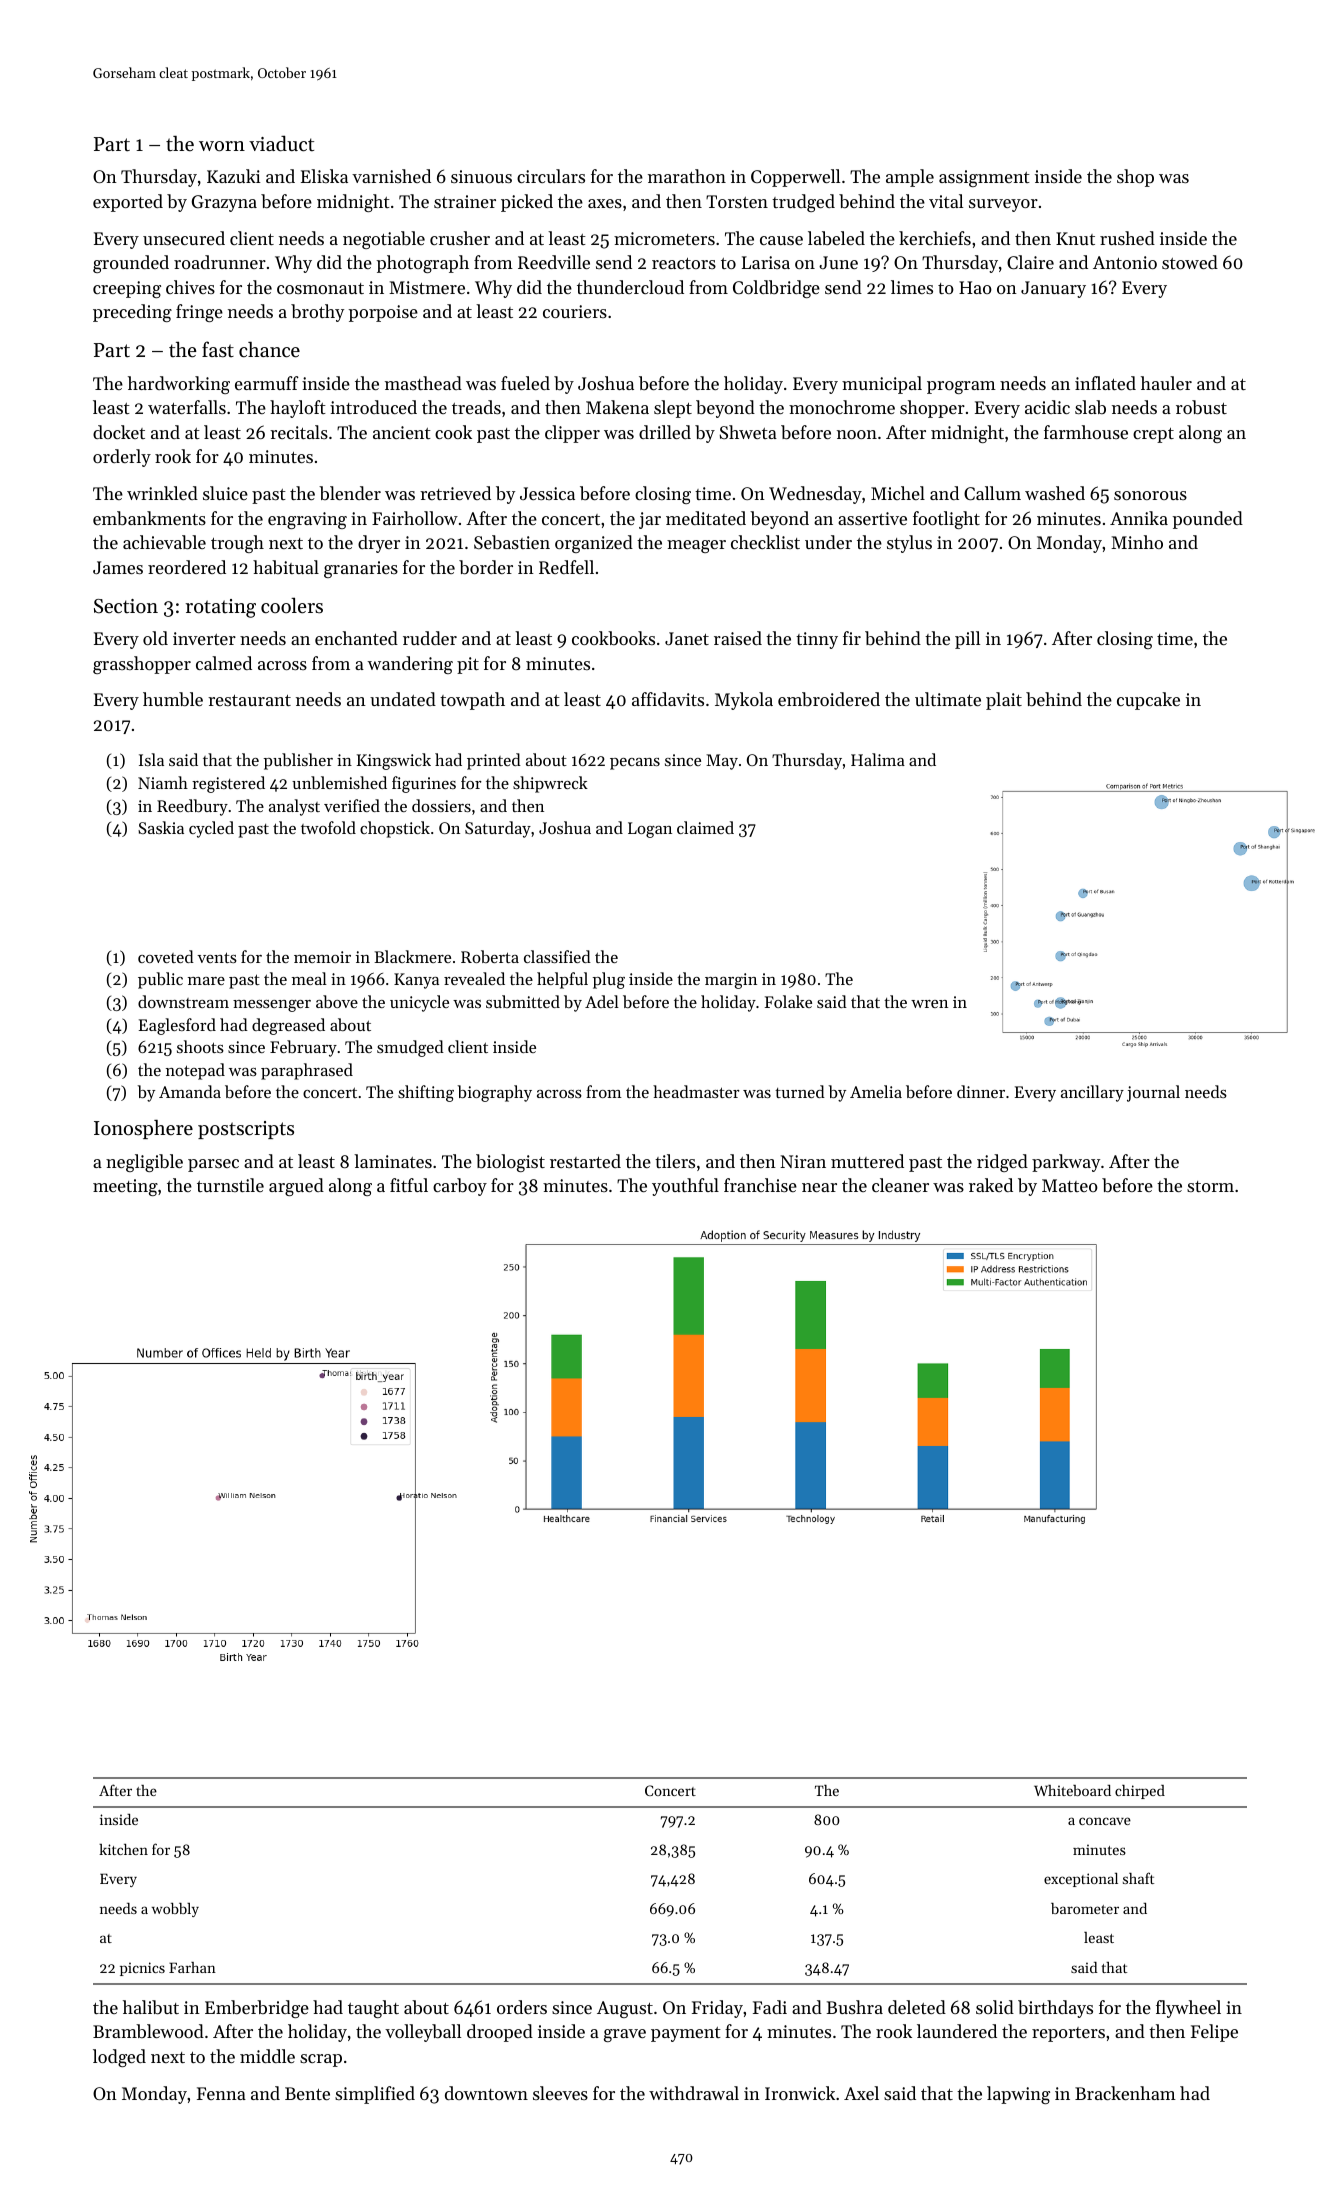 This screenshot has height=2207, width=1340. What do you see at coordinates (123, 1849) in the screenshot?
I see `kitchen` at bounding box center [123, 1849].
